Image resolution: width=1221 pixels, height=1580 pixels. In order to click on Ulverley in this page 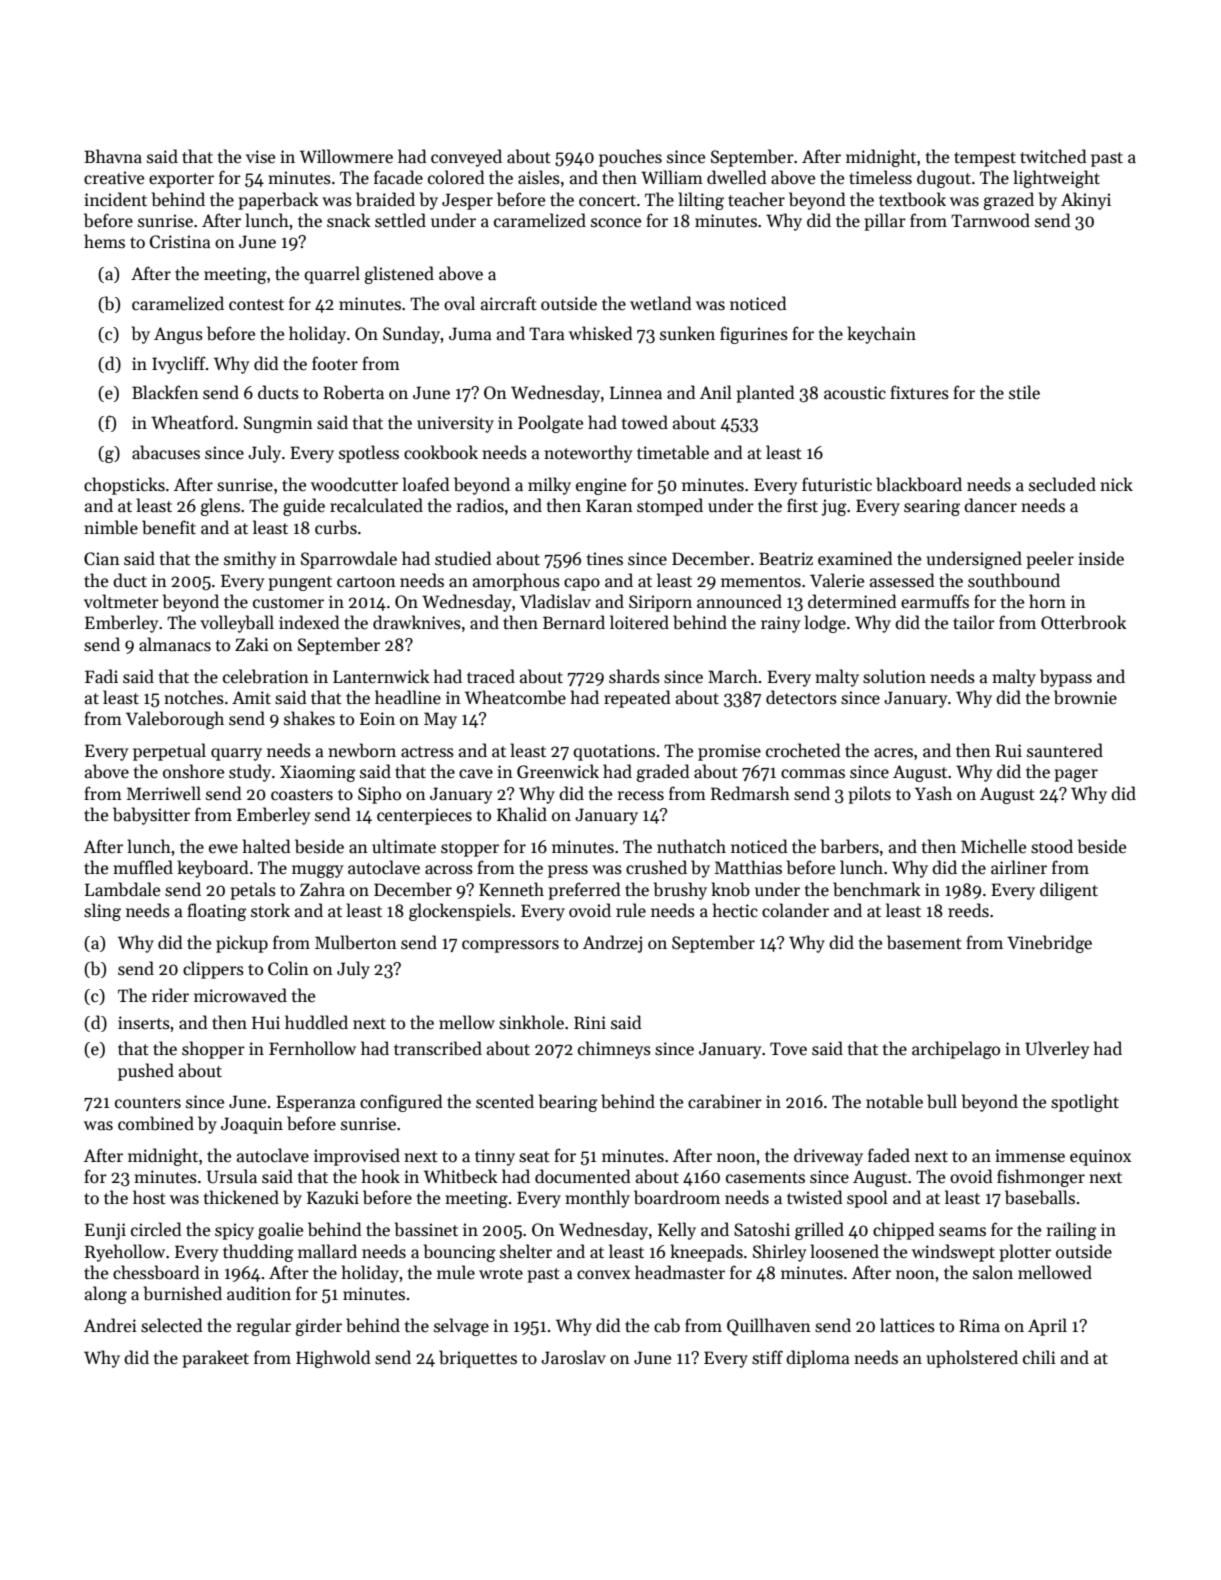, I will do `click(1057, 1050)`.
